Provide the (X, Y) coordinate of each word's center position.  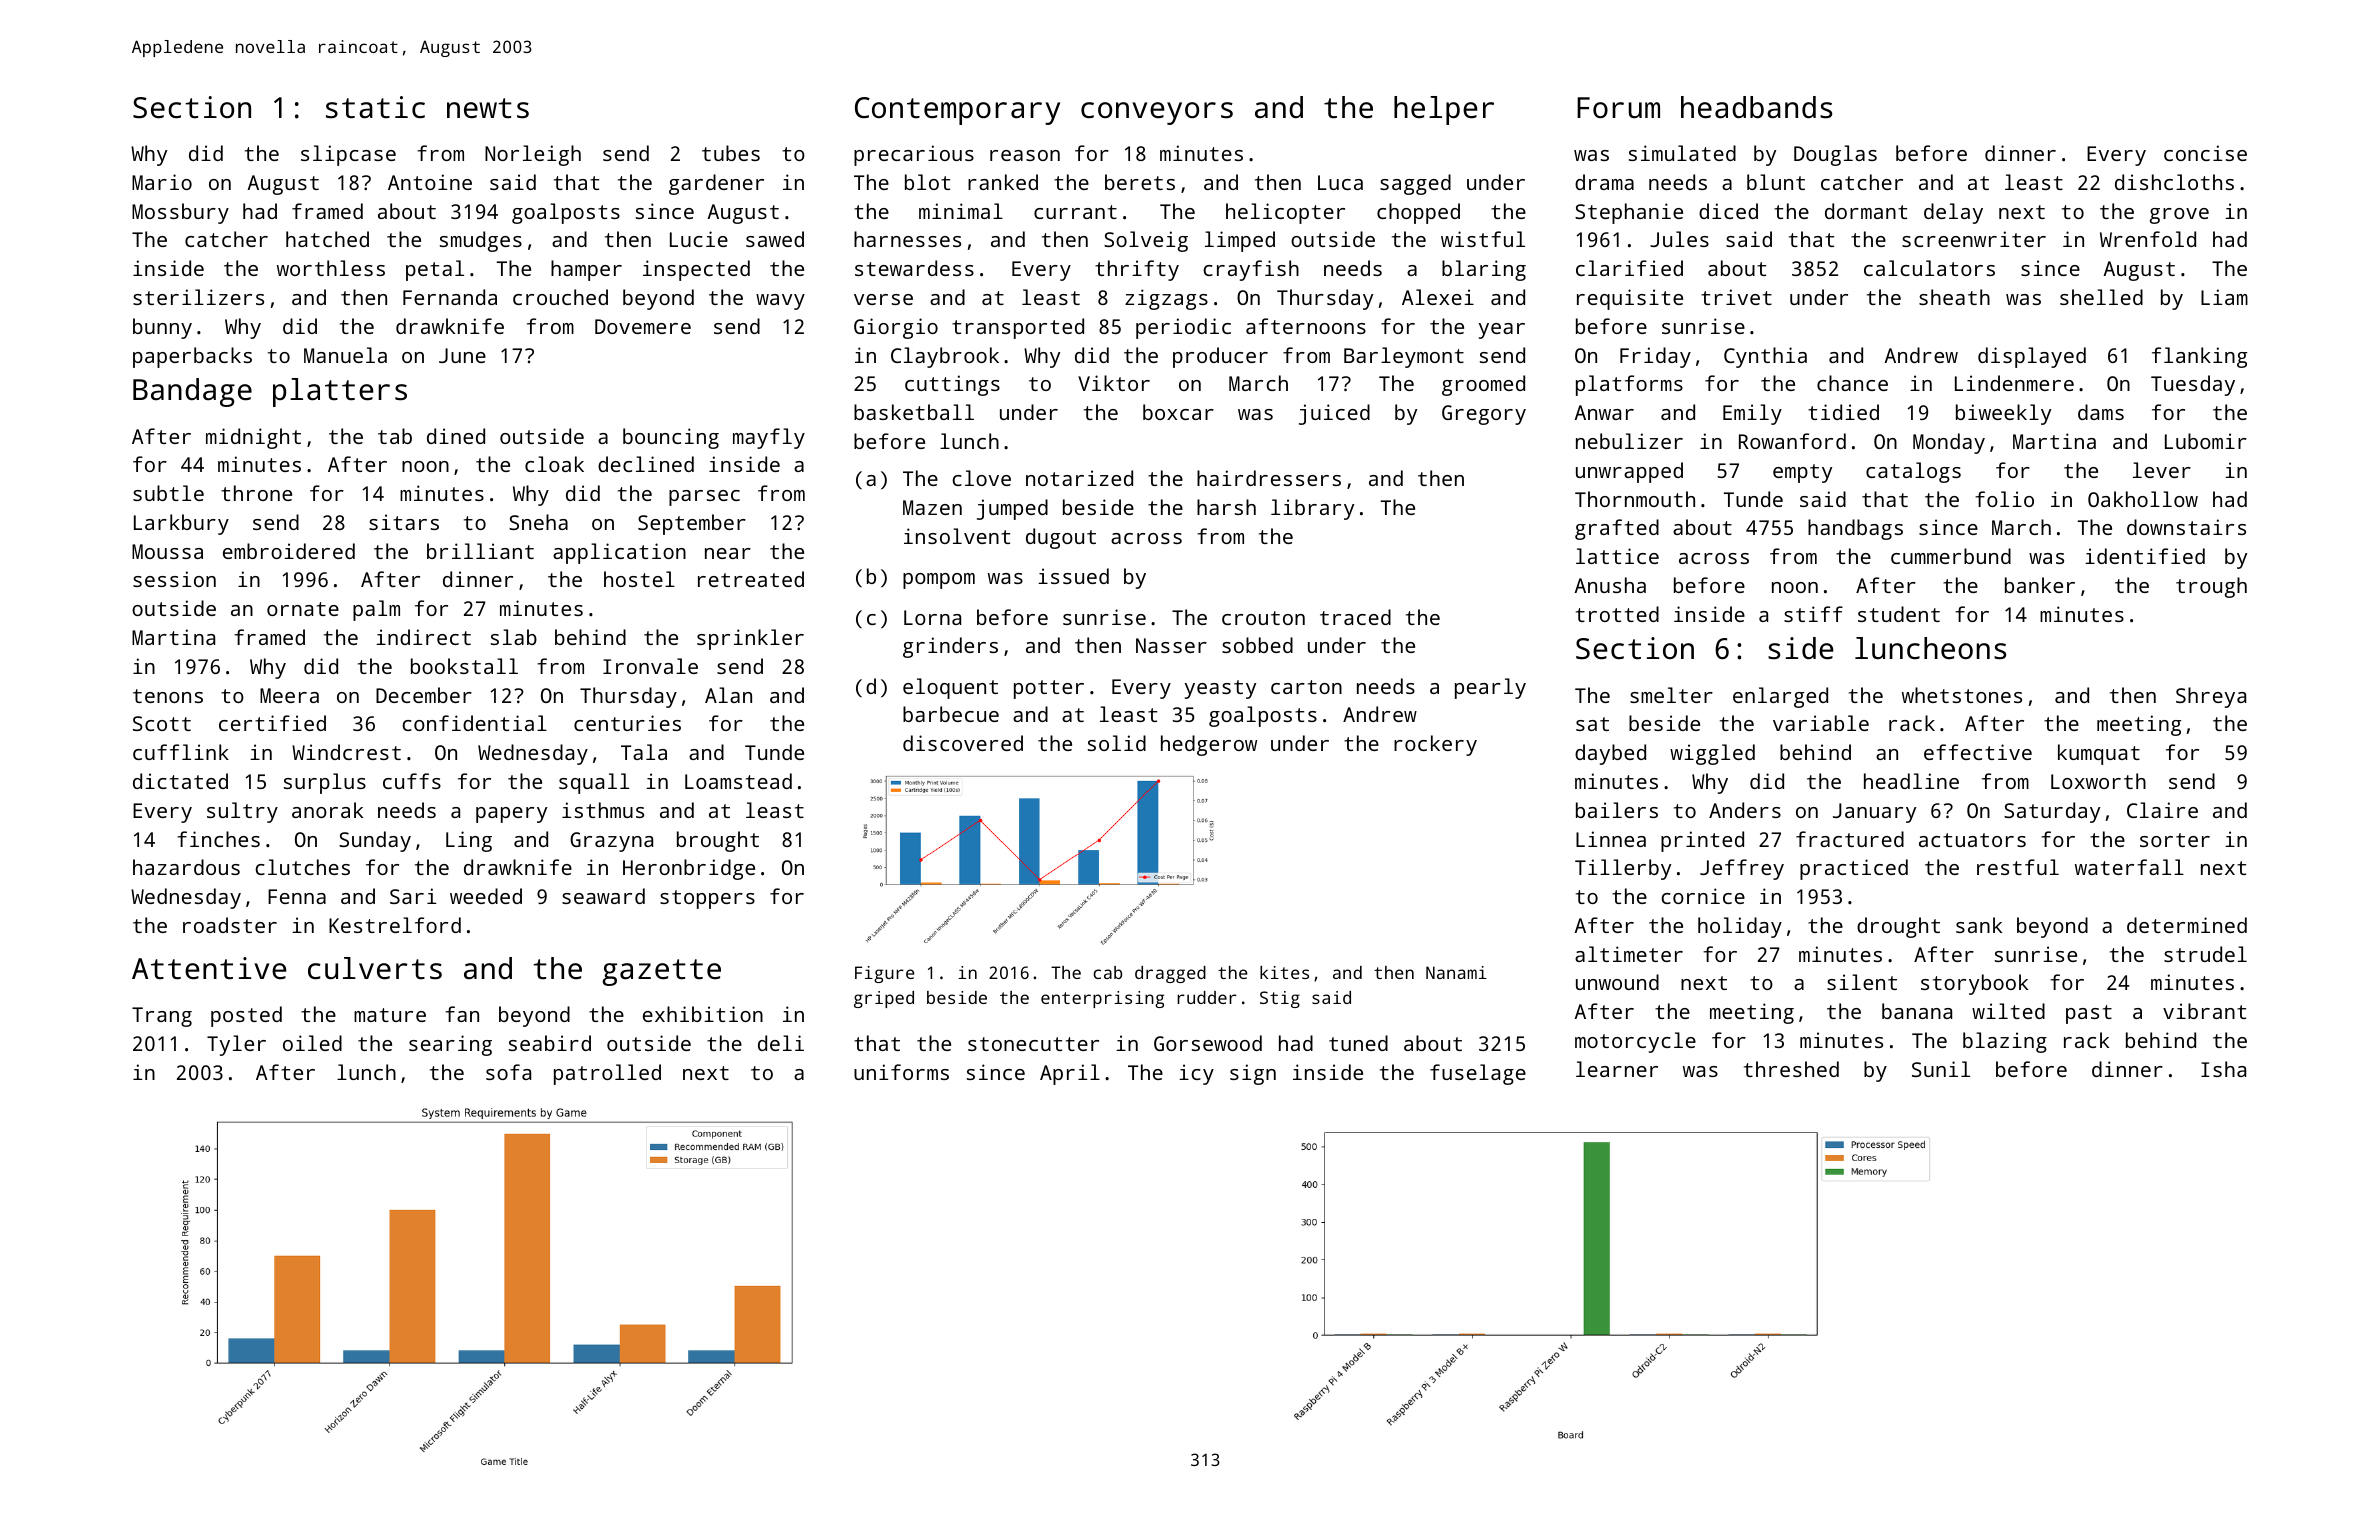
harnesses (907, 239)
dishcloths (2174, 182)
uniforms (901, 1072)
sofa (508, 1072)
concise (2205, 153)
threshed (1791, 1069)
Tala (644, 752)
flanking (2199, 357)
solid (1117, 743)
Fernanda (450, 297)
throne (256, 493)
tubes (731, 153)
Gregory (1484, 415)
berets (1140, 182)
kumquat (2099, 754)
